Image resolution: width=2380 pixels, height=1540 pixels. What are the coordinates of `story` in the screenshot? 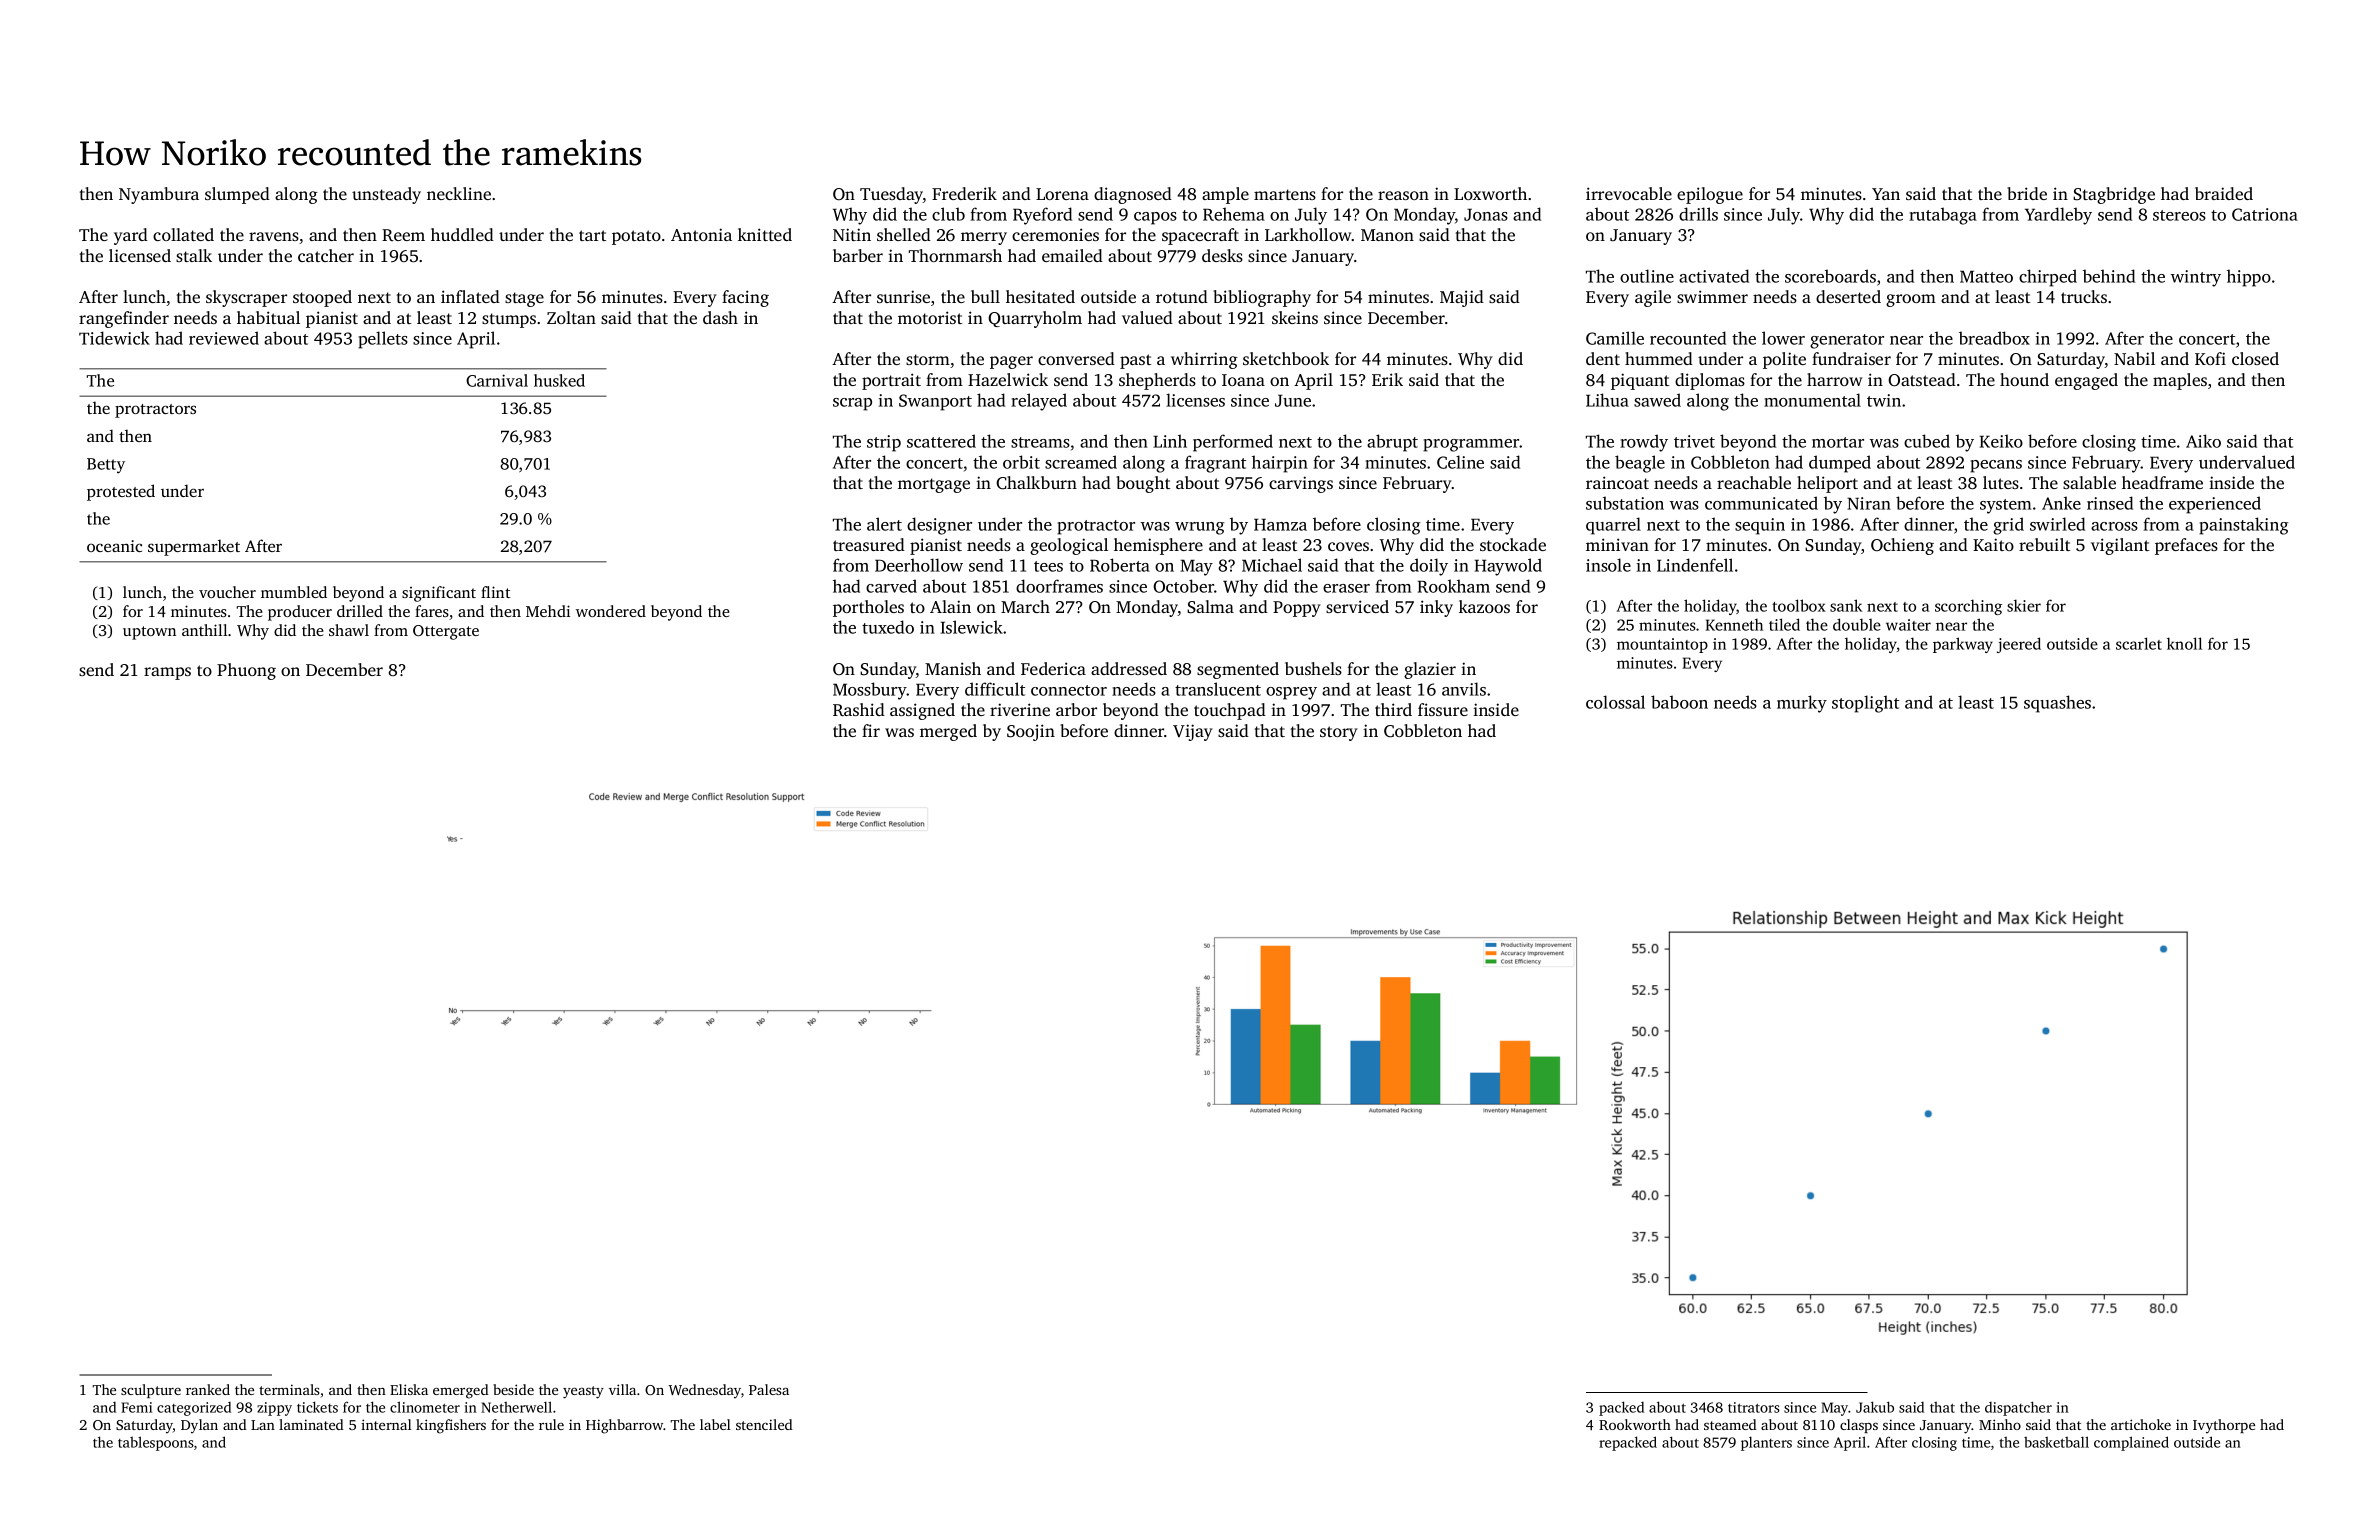 It's located at (1339, 733).
